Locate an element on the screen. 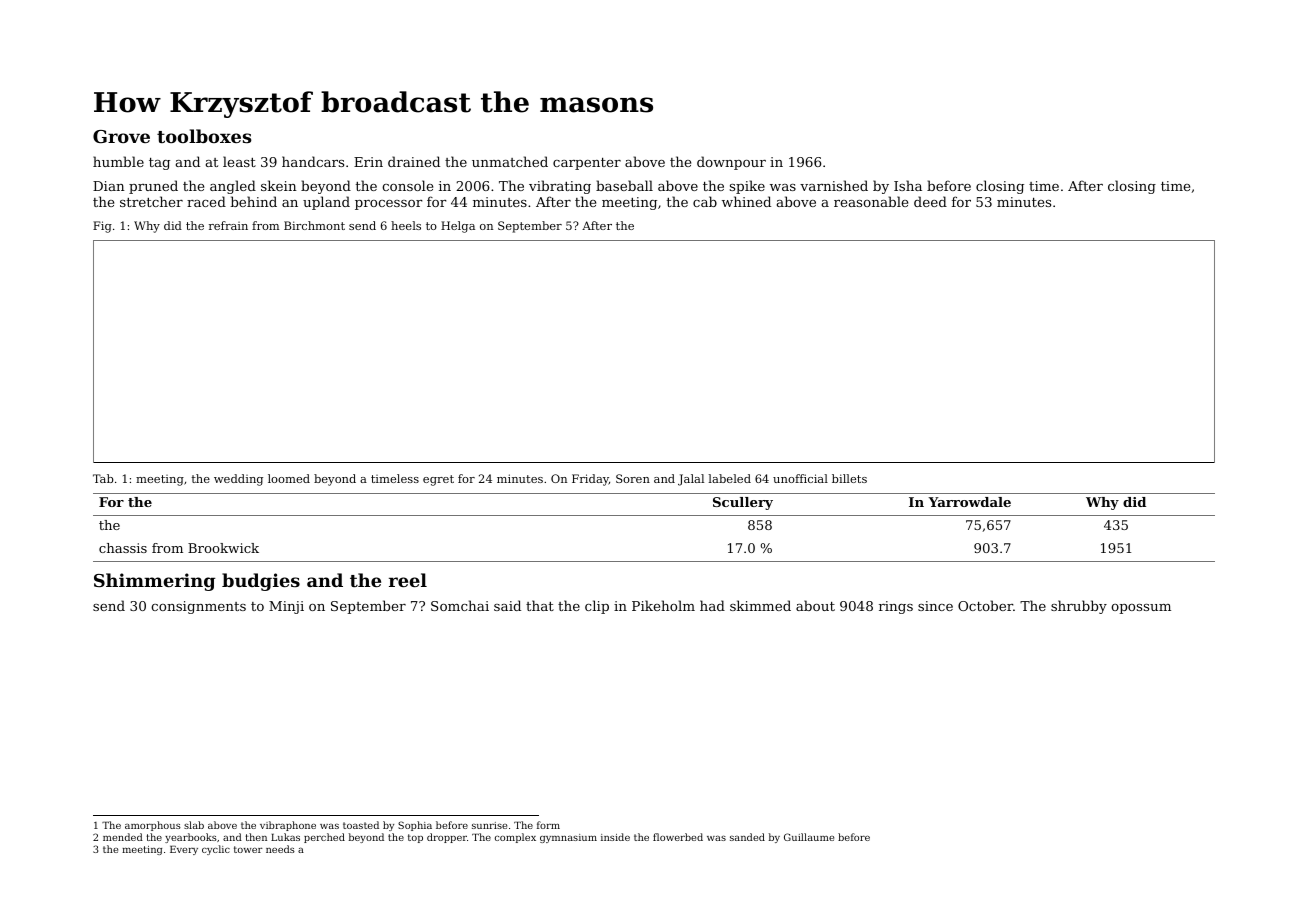 Image resolution: width=1308 pixels, height=924 pixels. Friday is located at coordinates (590, 480).
